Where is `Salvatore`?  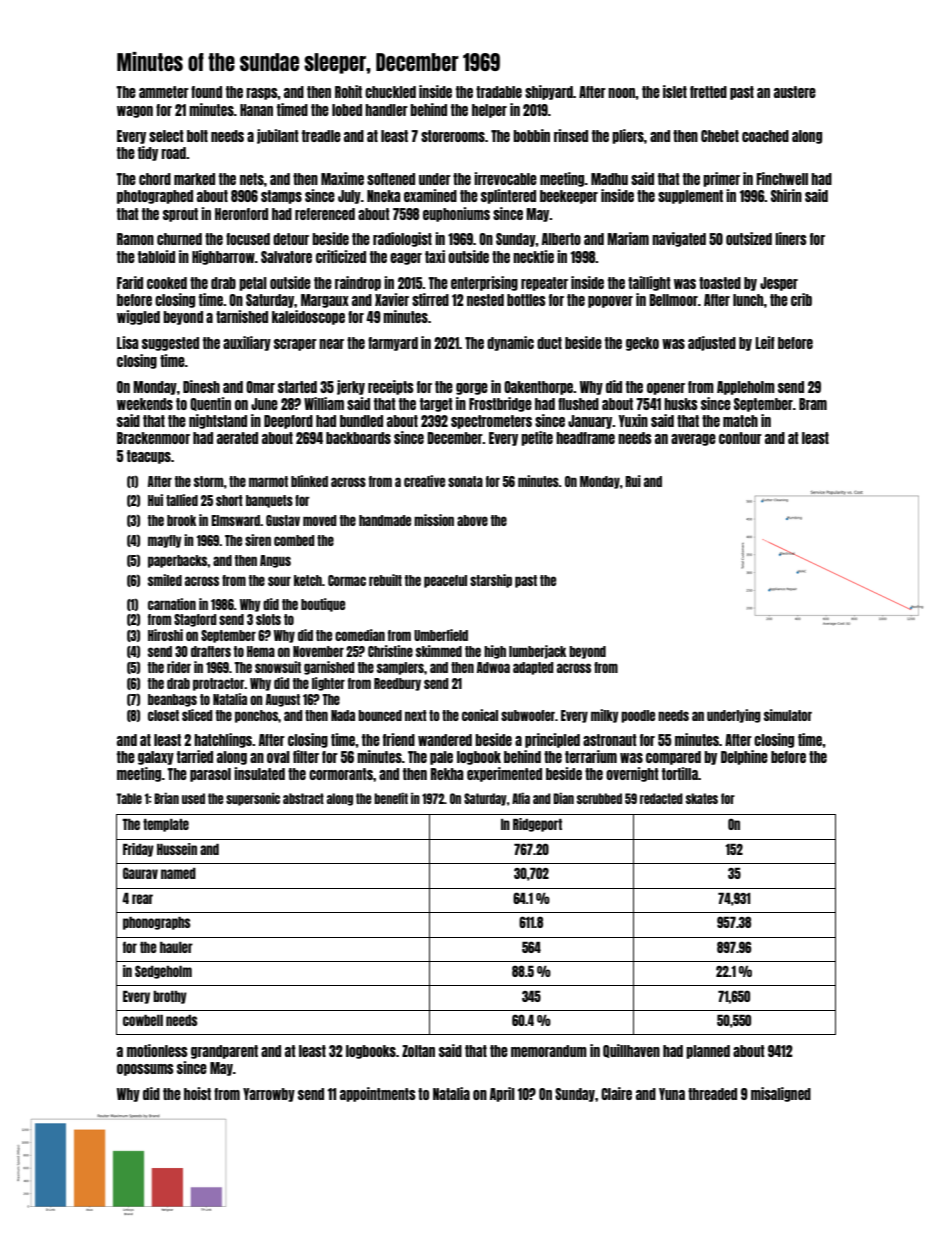
Salvatore is located at coordinates (286, 257).
